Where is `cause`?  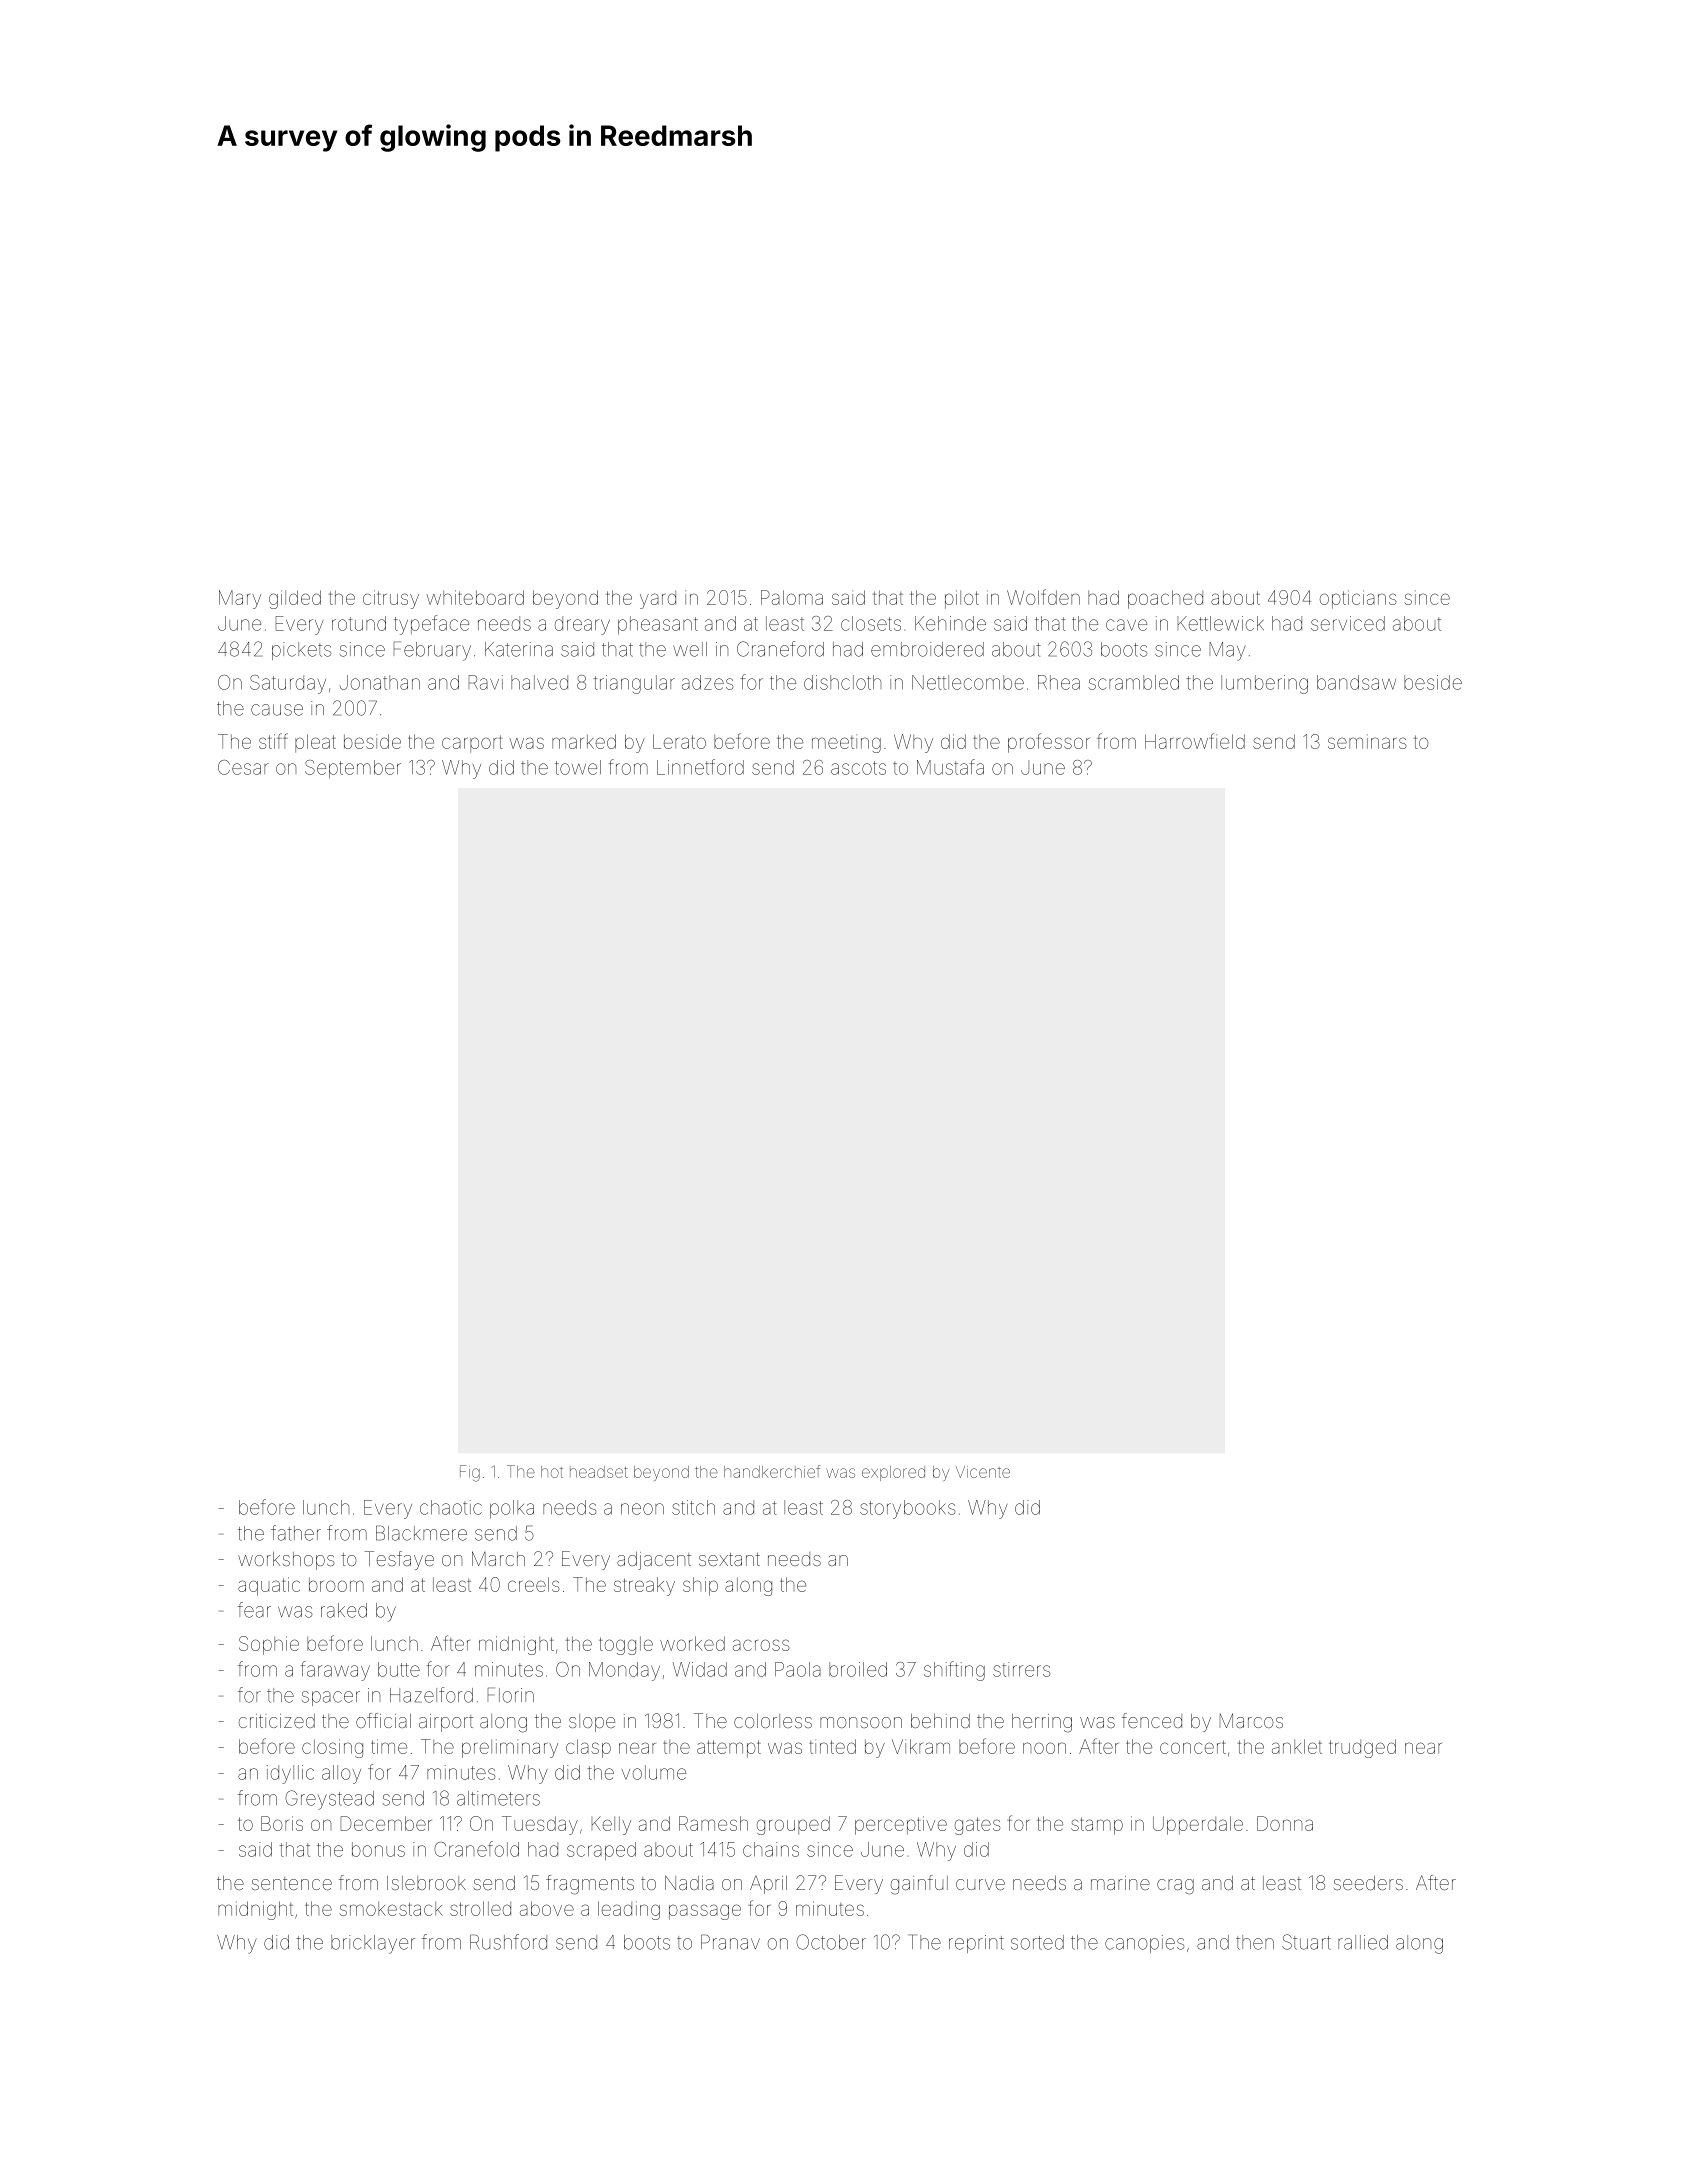 cause is located at coordinates (277, 710).
